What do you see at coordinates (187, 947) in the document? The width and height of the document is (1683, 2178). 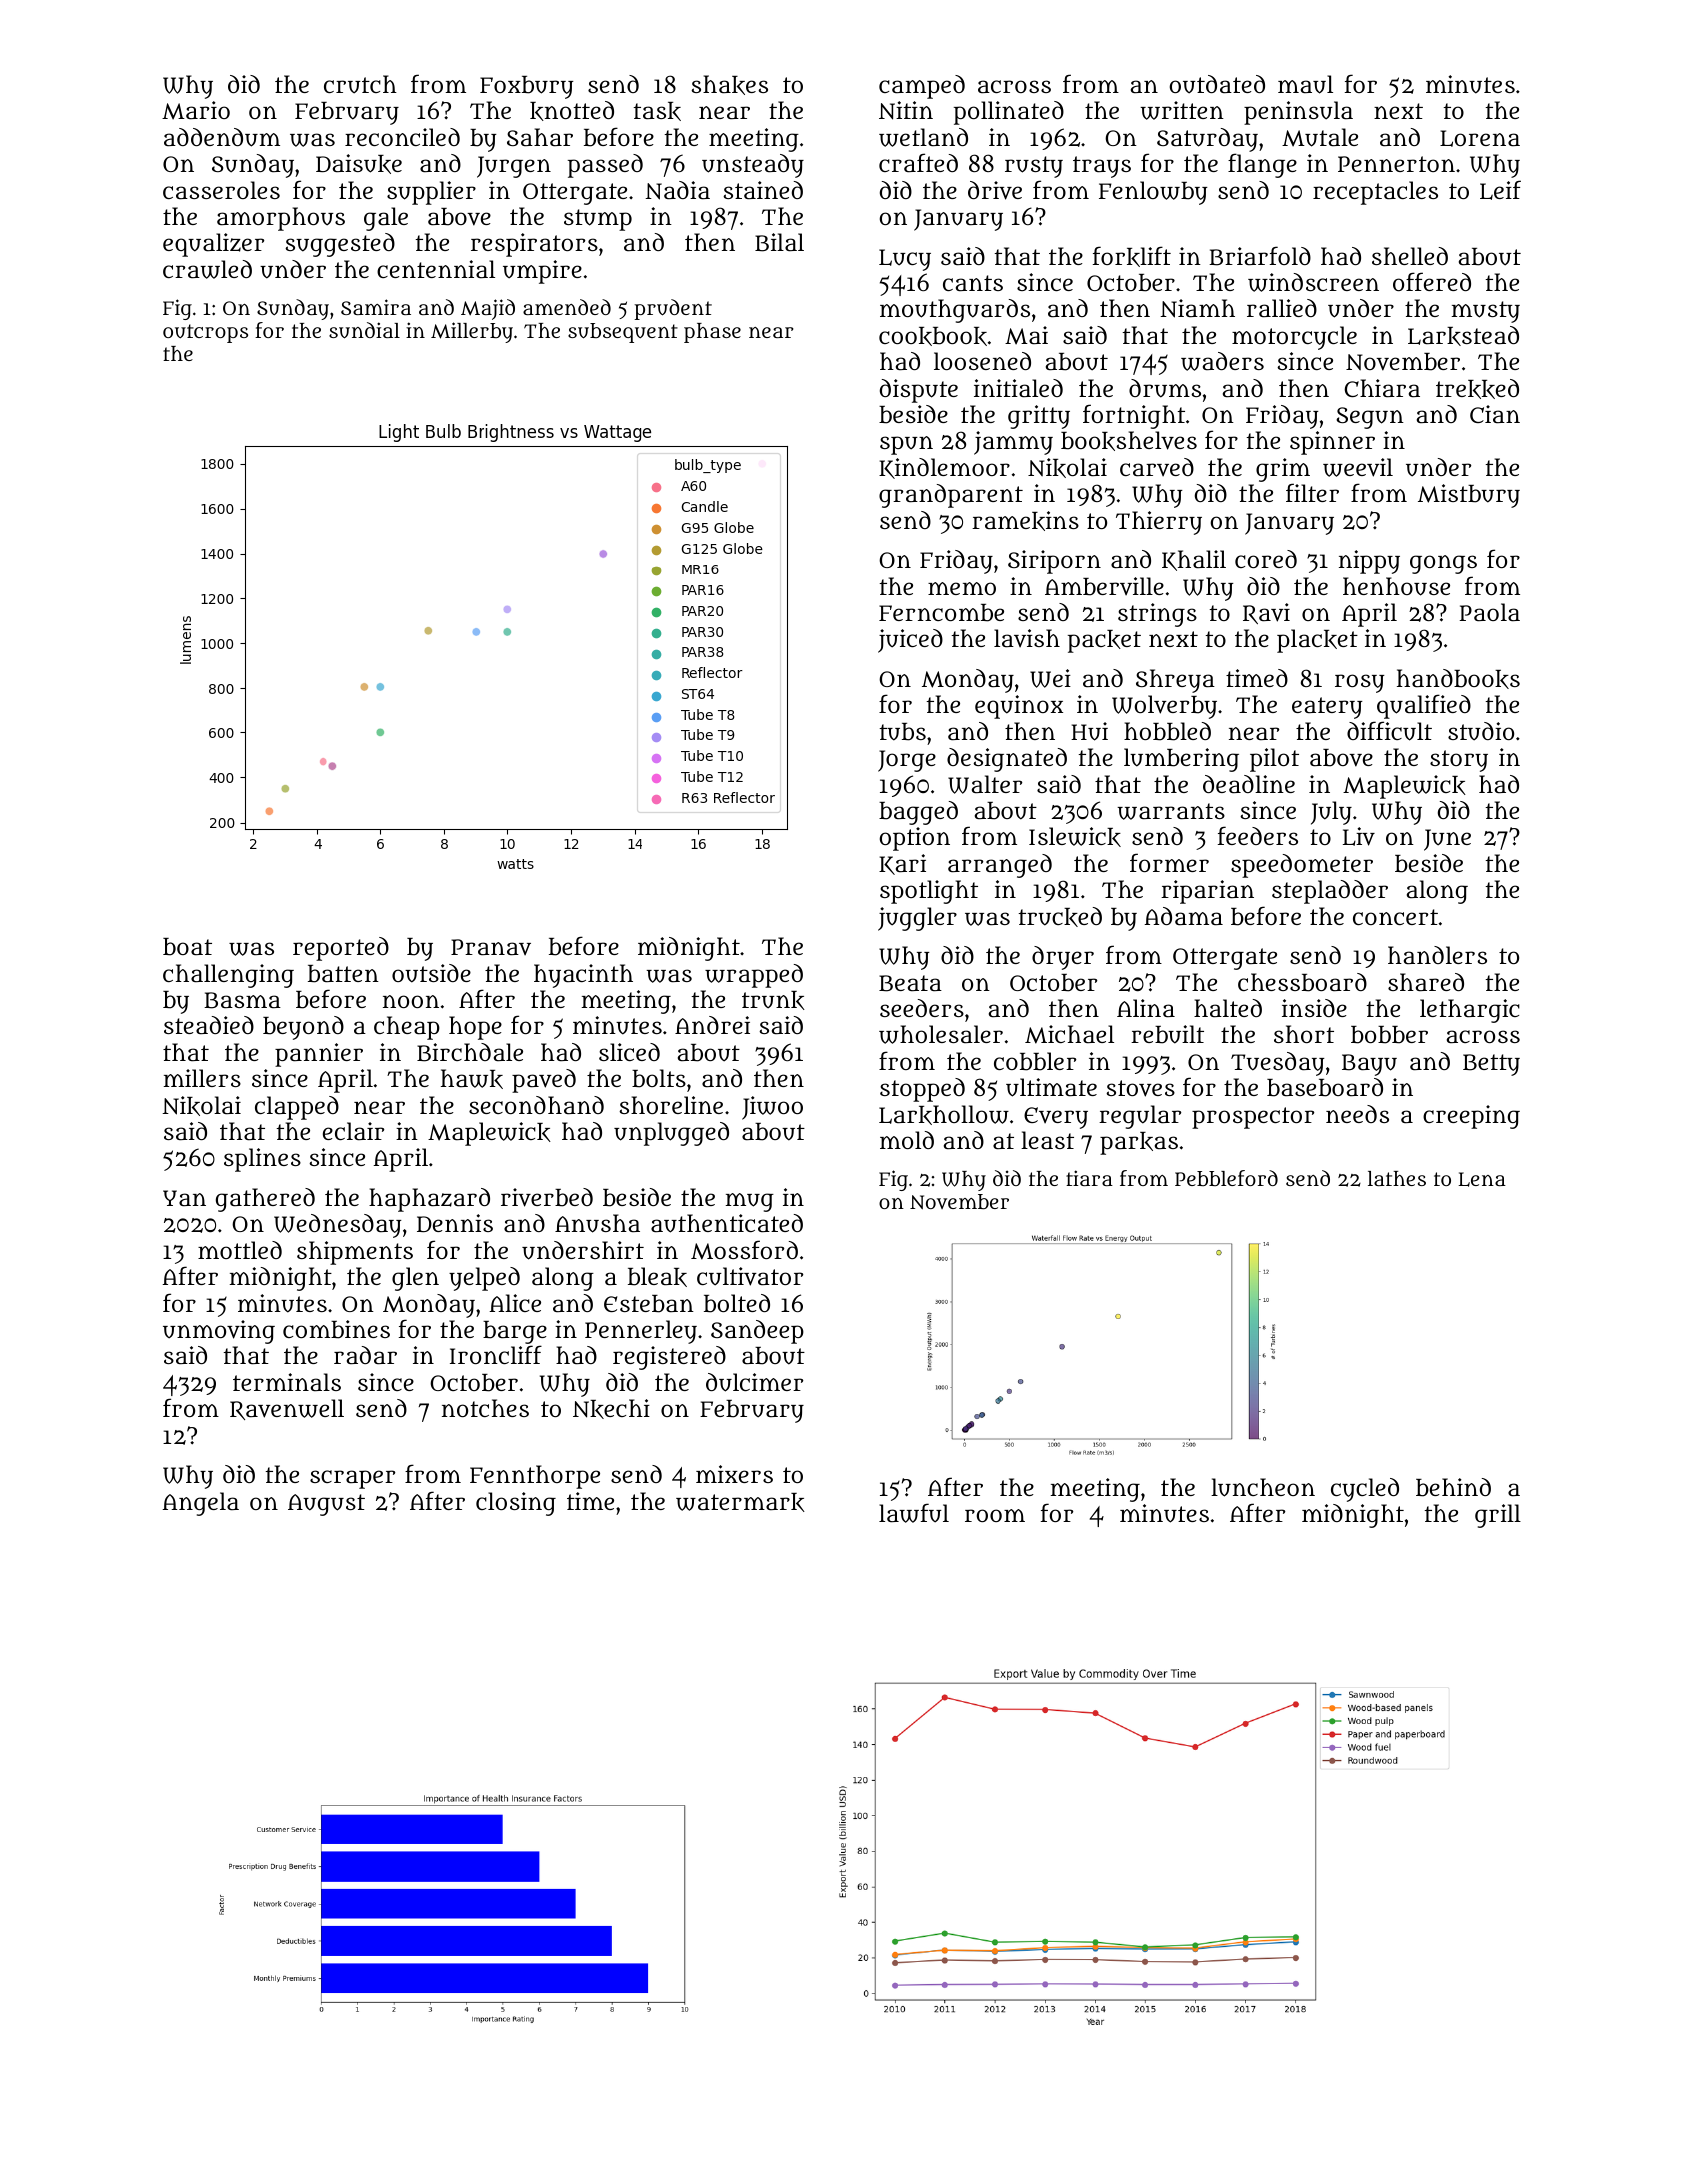 I see `boat` at bounding box center [187, 947].
